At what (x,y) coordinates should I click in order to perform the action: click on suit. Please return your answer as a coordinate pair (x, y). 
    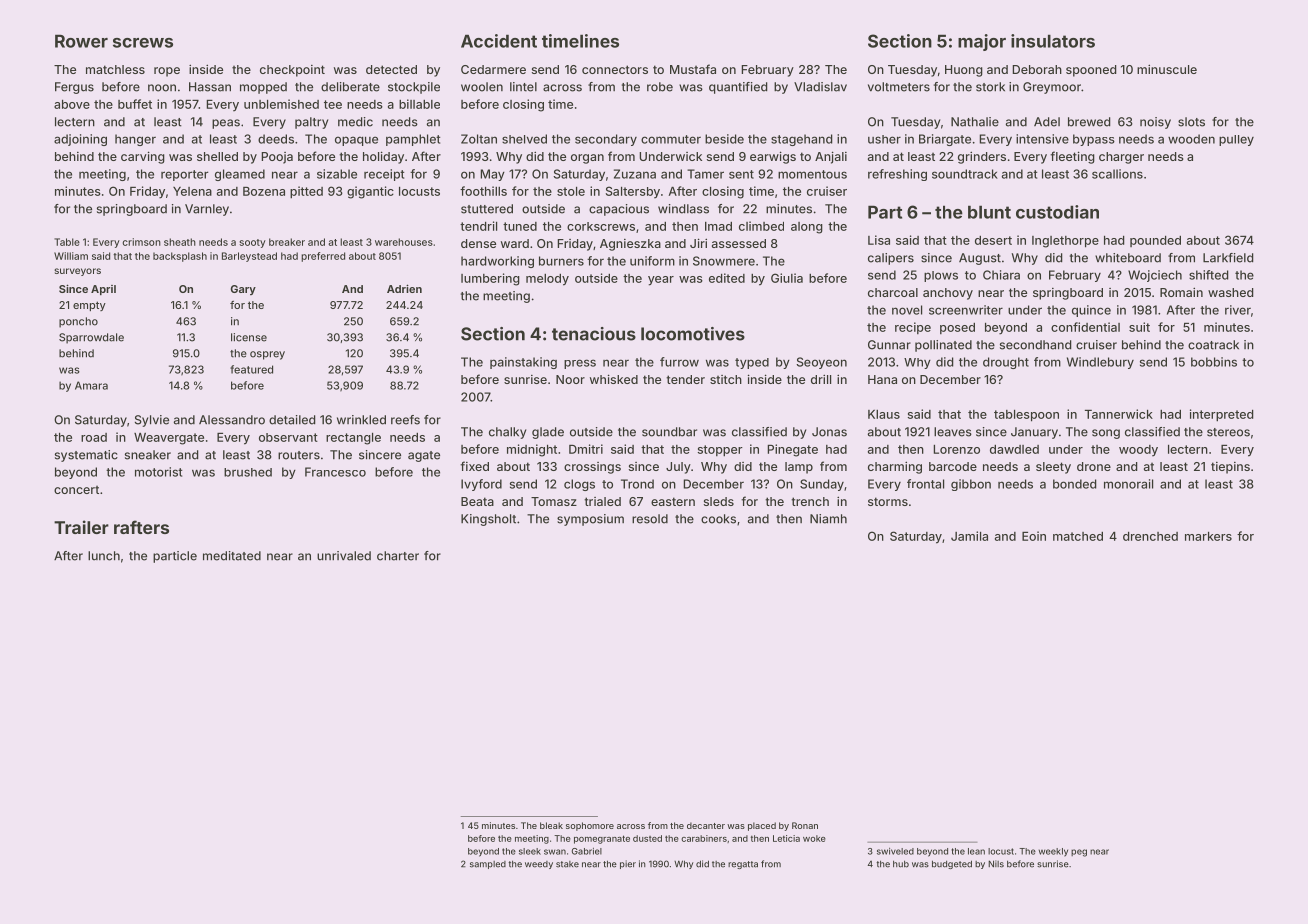
    Looking at the image, I should click on (1139, 327).
